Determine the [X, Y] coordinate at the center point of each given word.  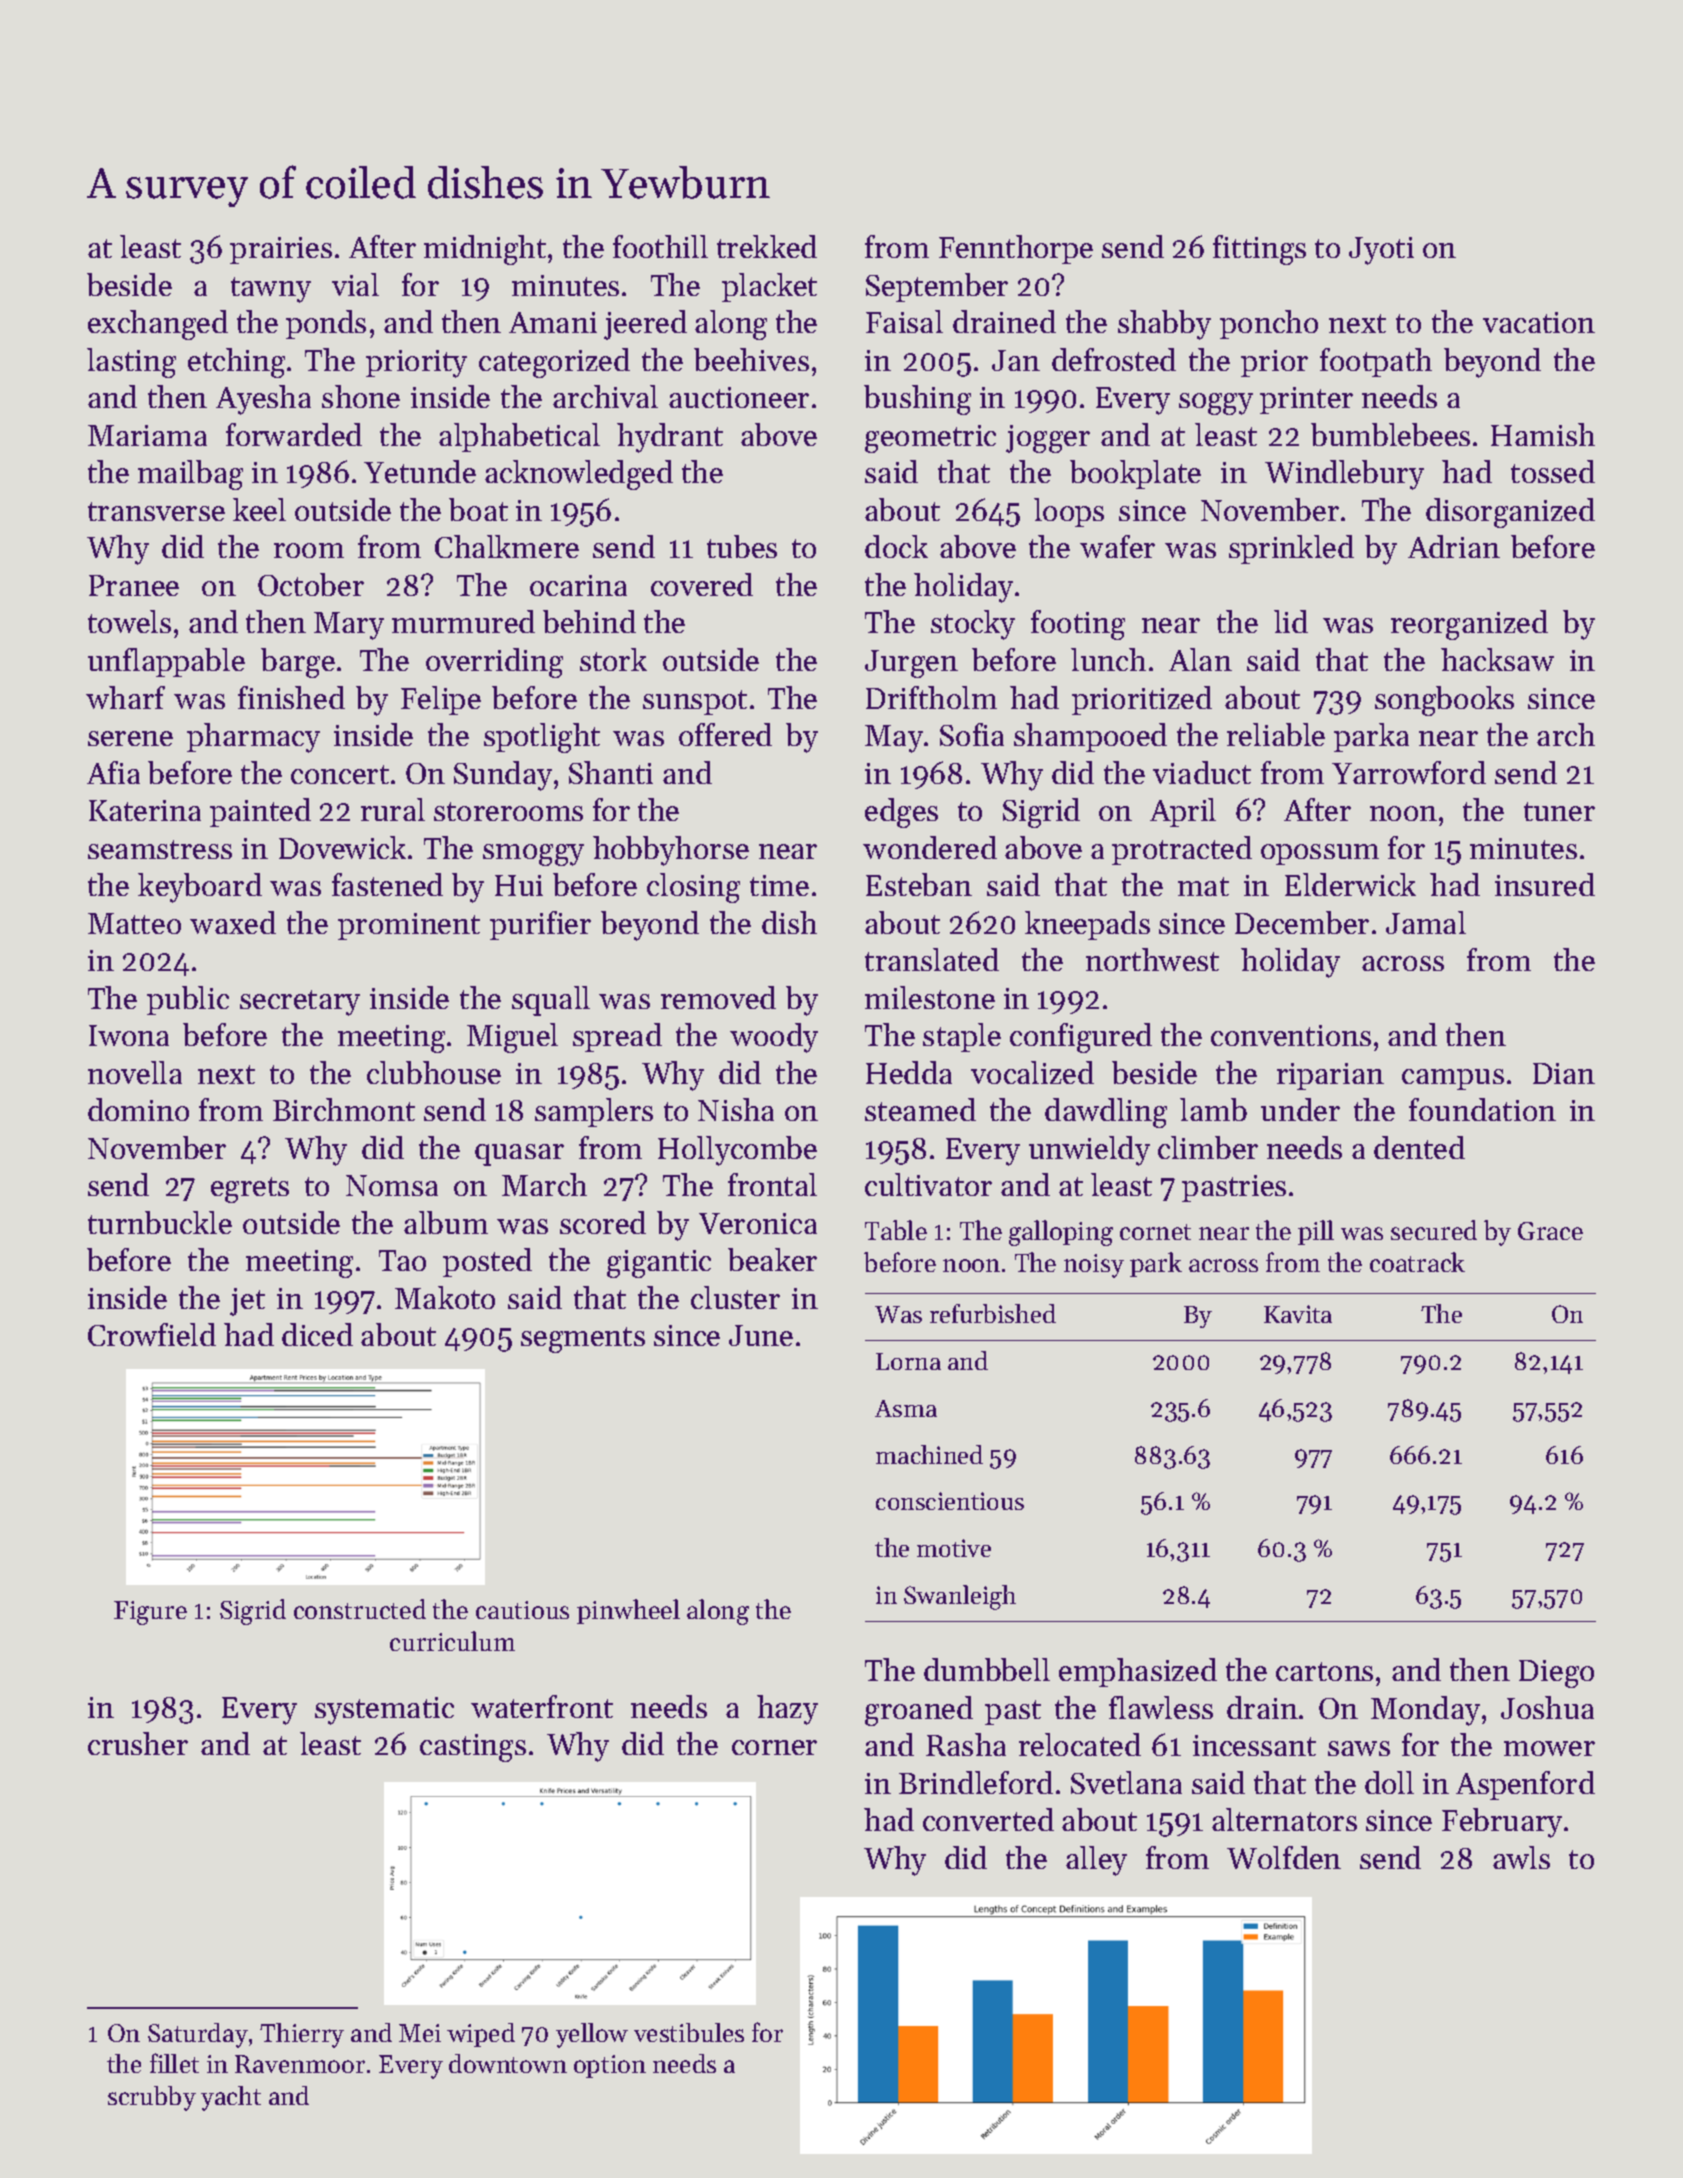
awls [1521, 1857]
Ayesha [263, 400]
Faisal [904, 321]
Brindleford [976, 1782]
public [188, 1000]
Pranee [134, 585]
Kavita [1298, 1314]
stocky [973, 625]
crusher [138, 1743]
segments [583, 1340]
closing [693, 888]
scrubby [152, 2098]
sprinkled [1291, 549]
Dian [1564, 1073]
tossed [1553, 471]
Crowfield [152, 1334]
